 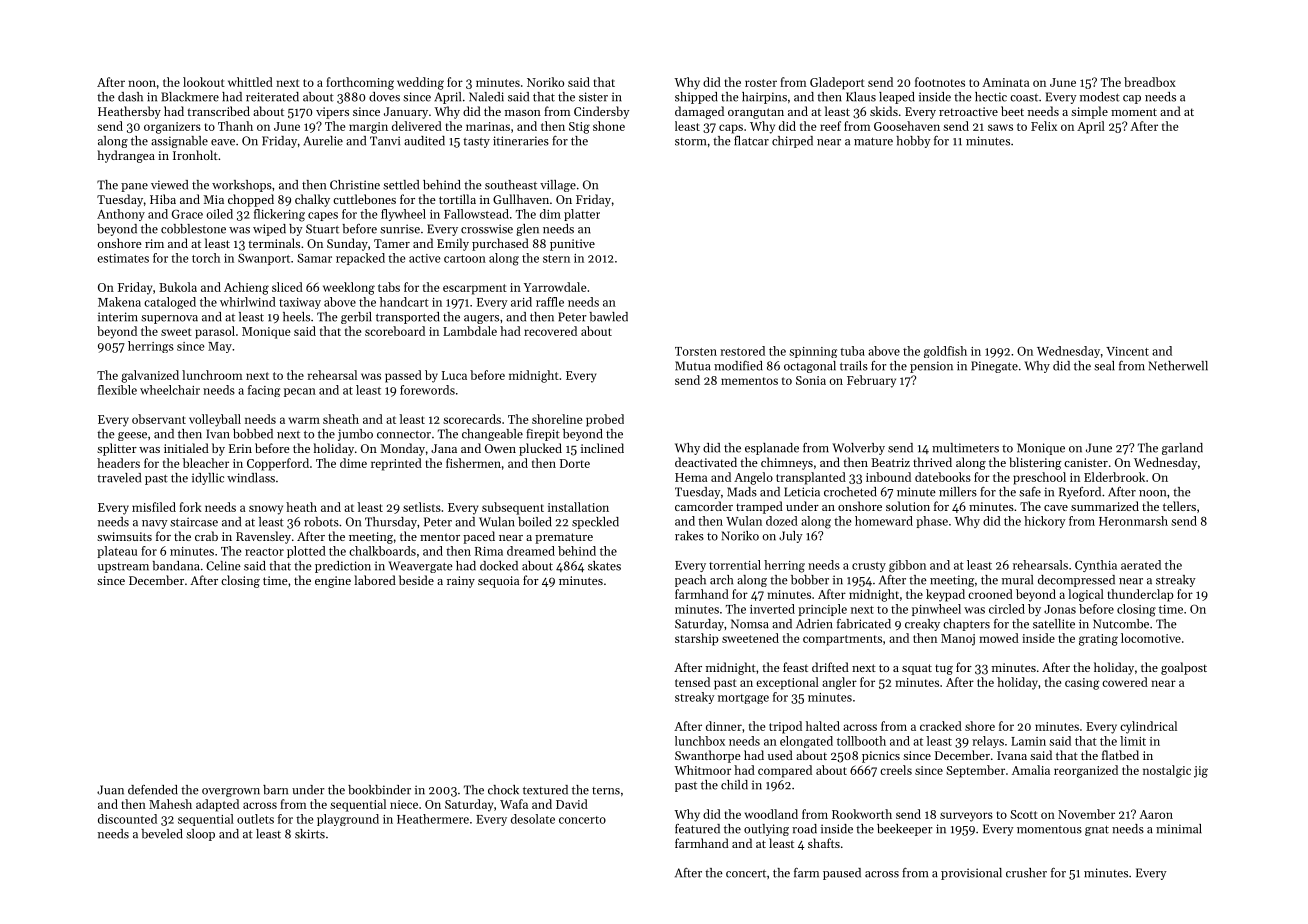 I want to click on roster, so click(x=761, y=83).
